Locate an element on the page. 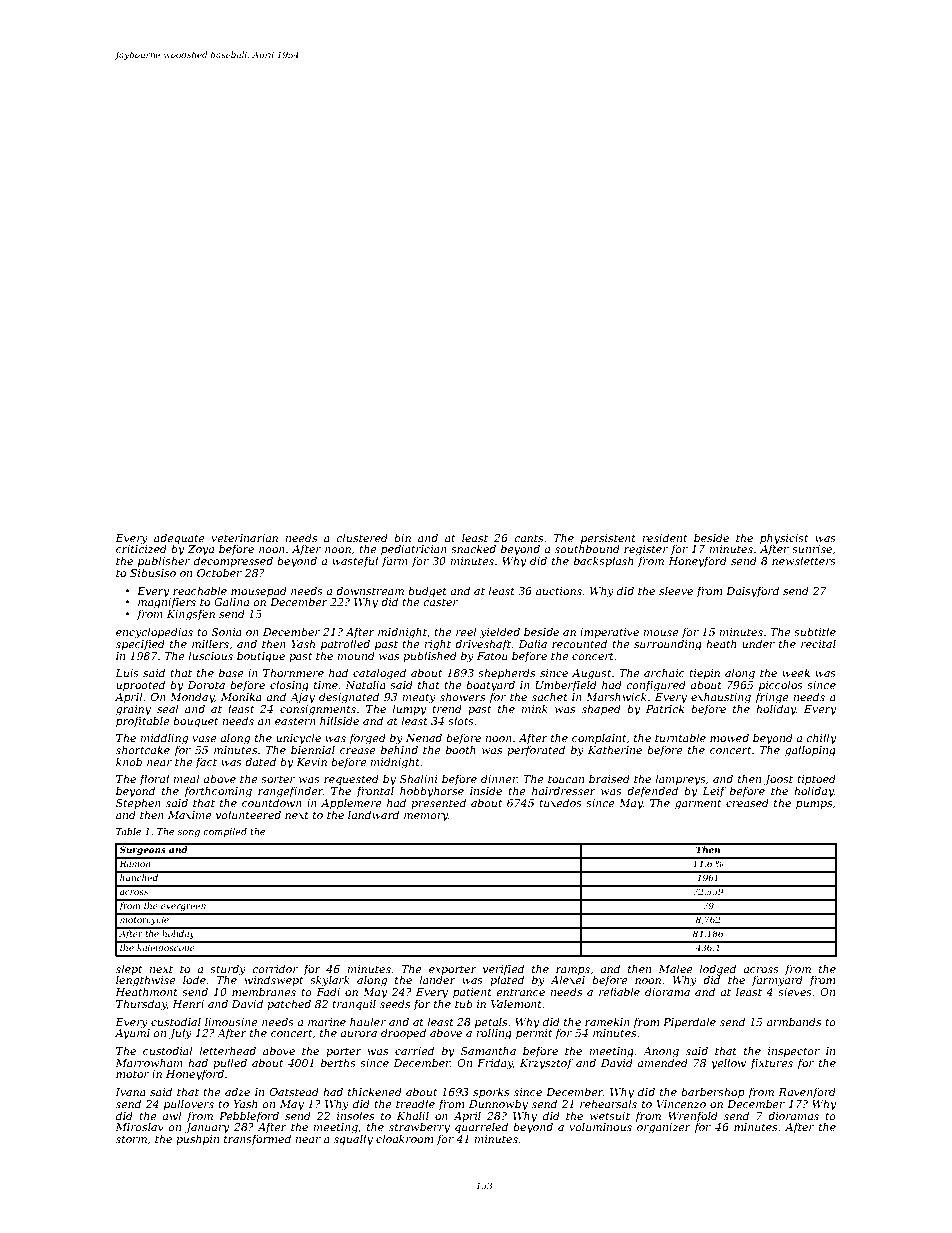 The image size is (952, 1233). resident is located at coordinates (665, 537).
